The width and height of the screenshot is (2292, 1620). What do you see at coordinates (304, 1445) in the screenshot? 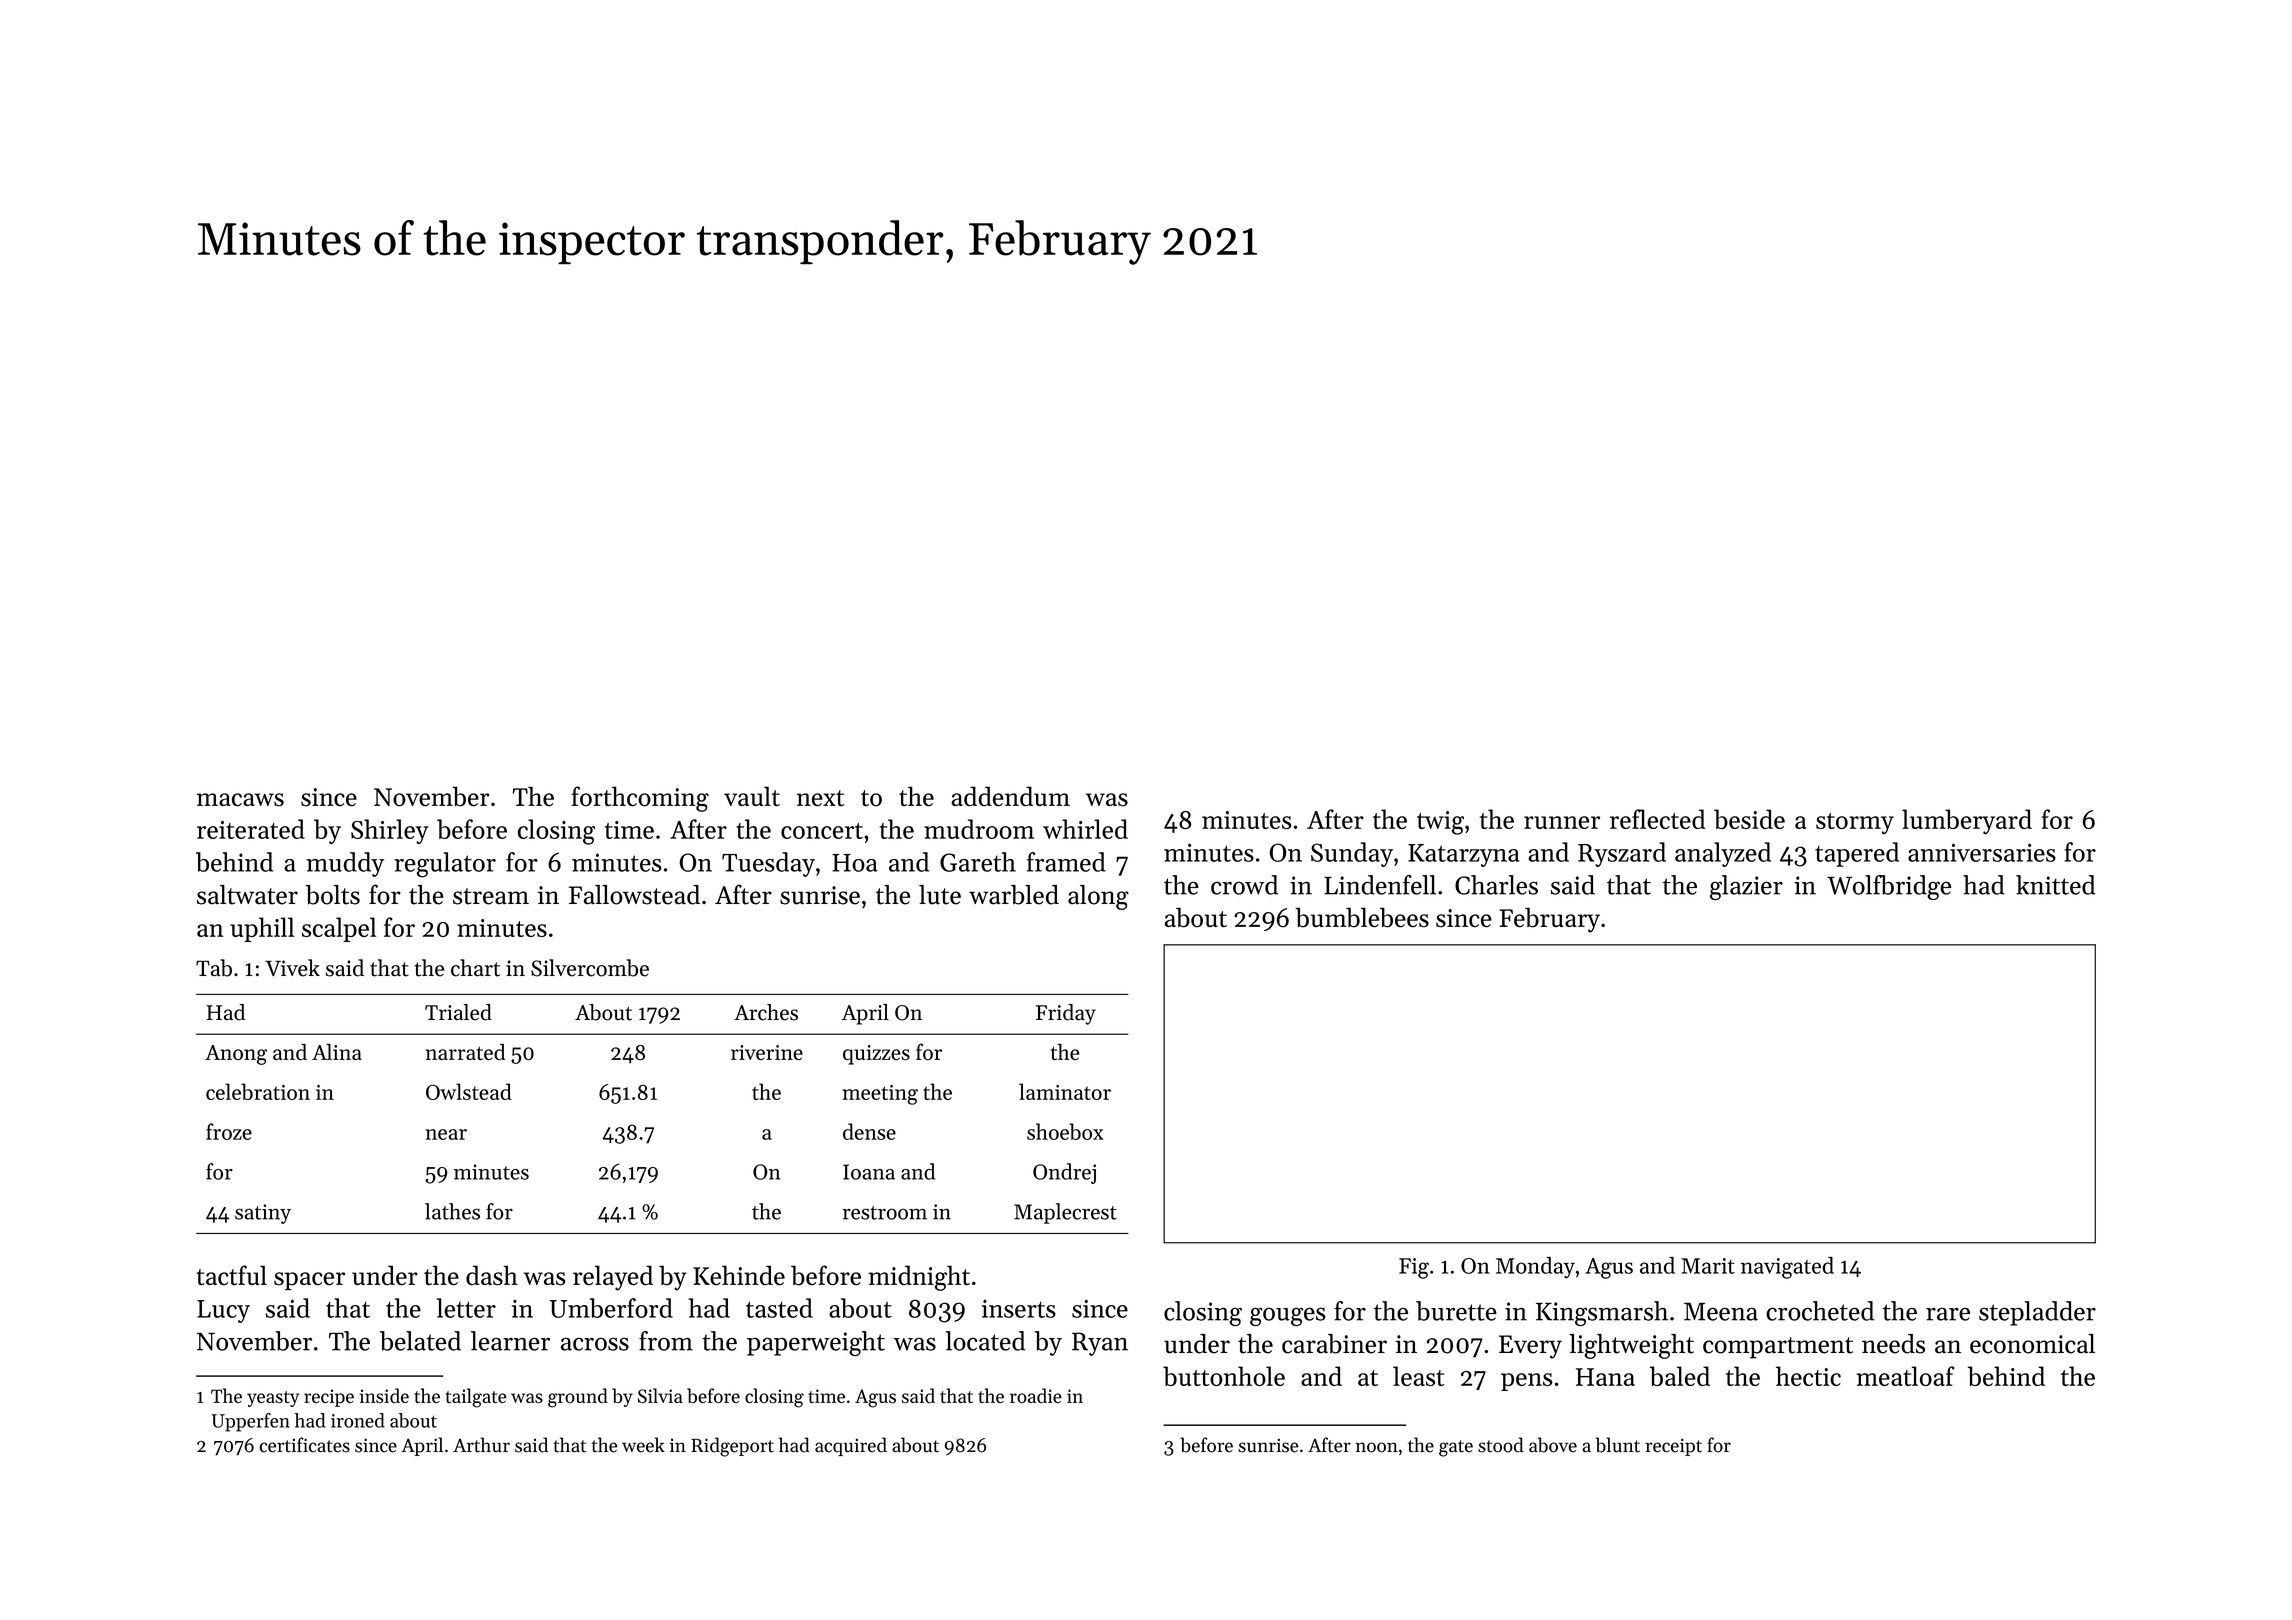
I see `certificates` at bounding box center [304, 1445].
